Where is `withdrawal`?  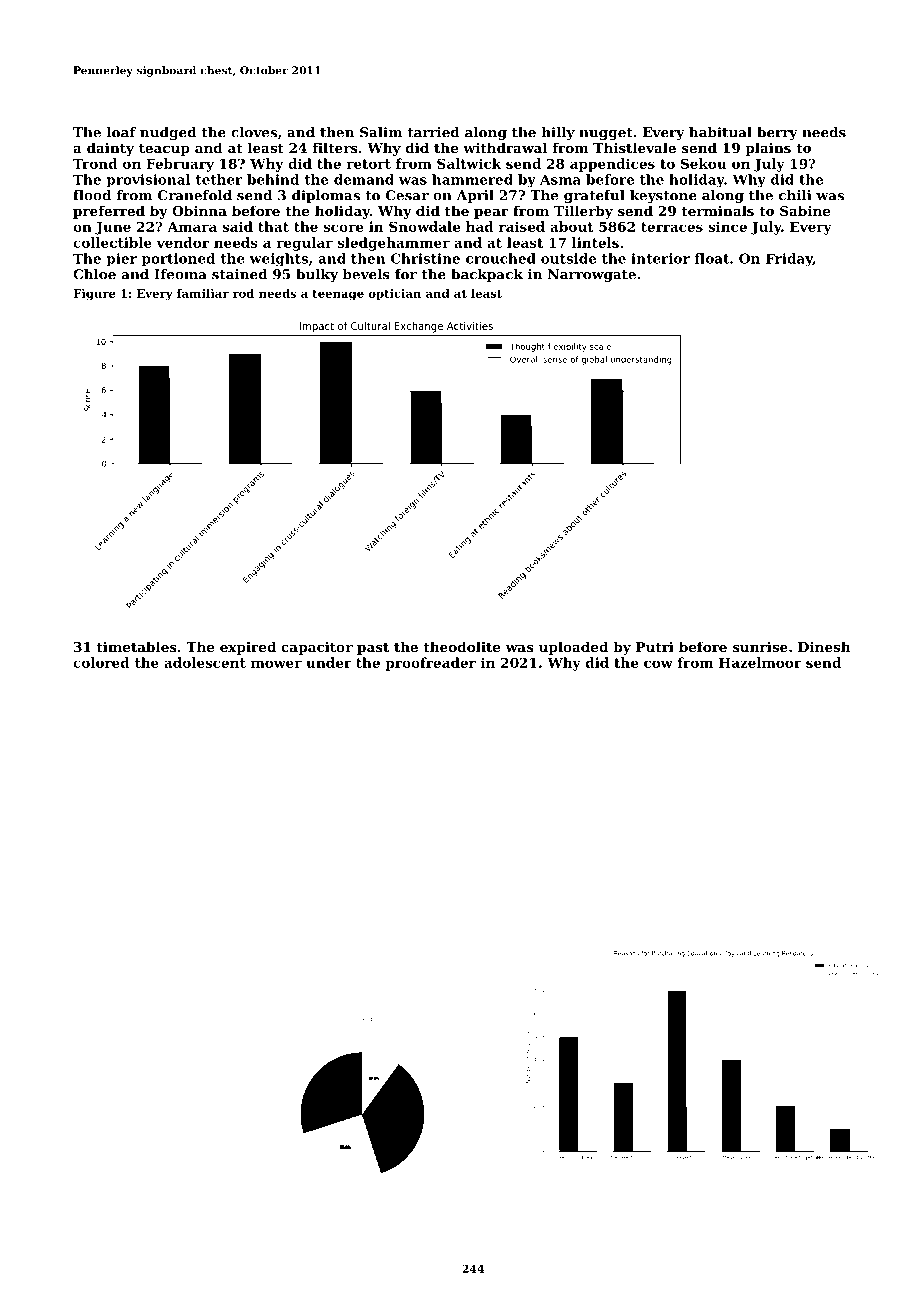
withdrawal is located at coordinates (505, 147).
